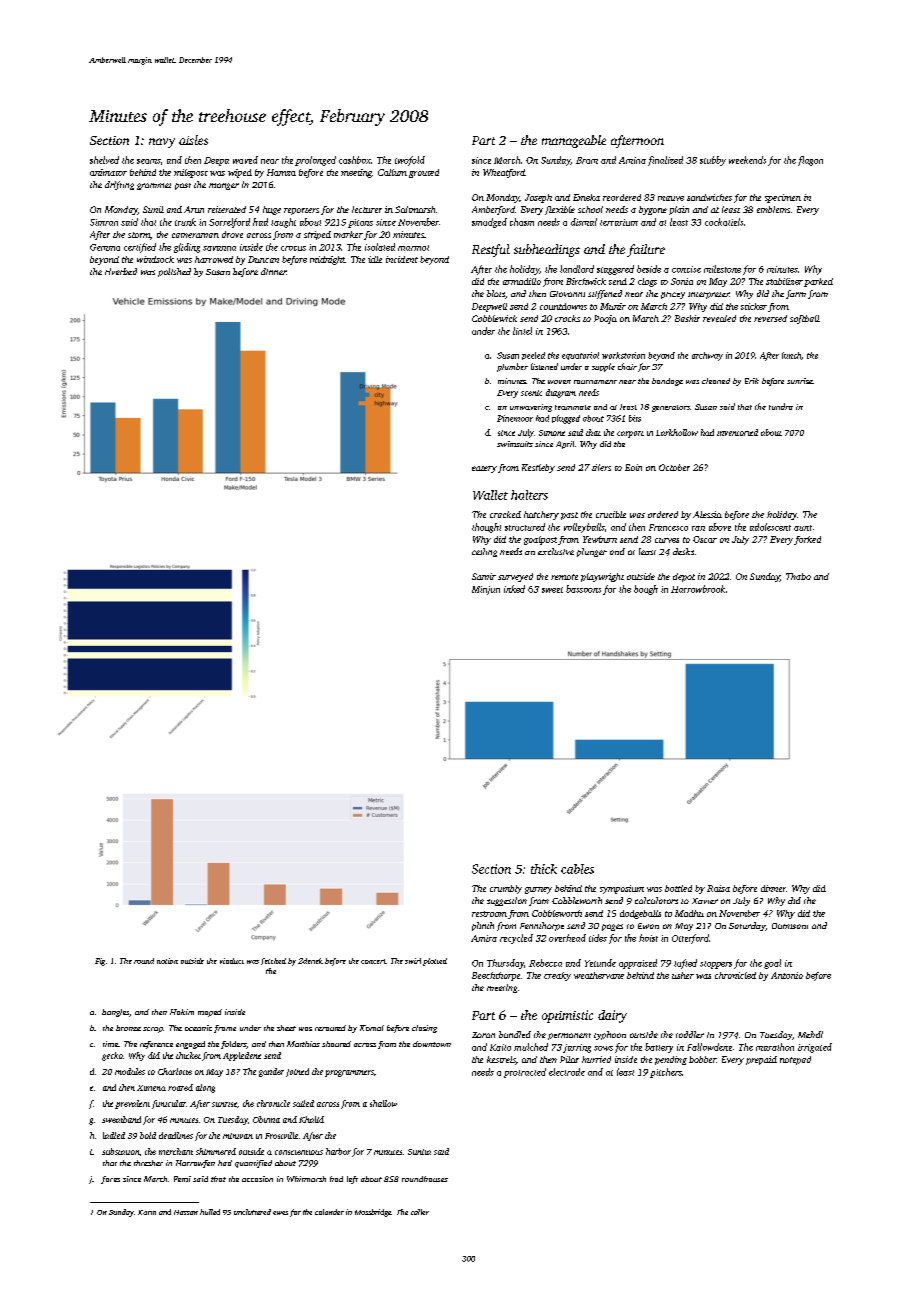 The height and width of the screenshot is (1308, 924). I want to click on caller, so click(420, 1212).
